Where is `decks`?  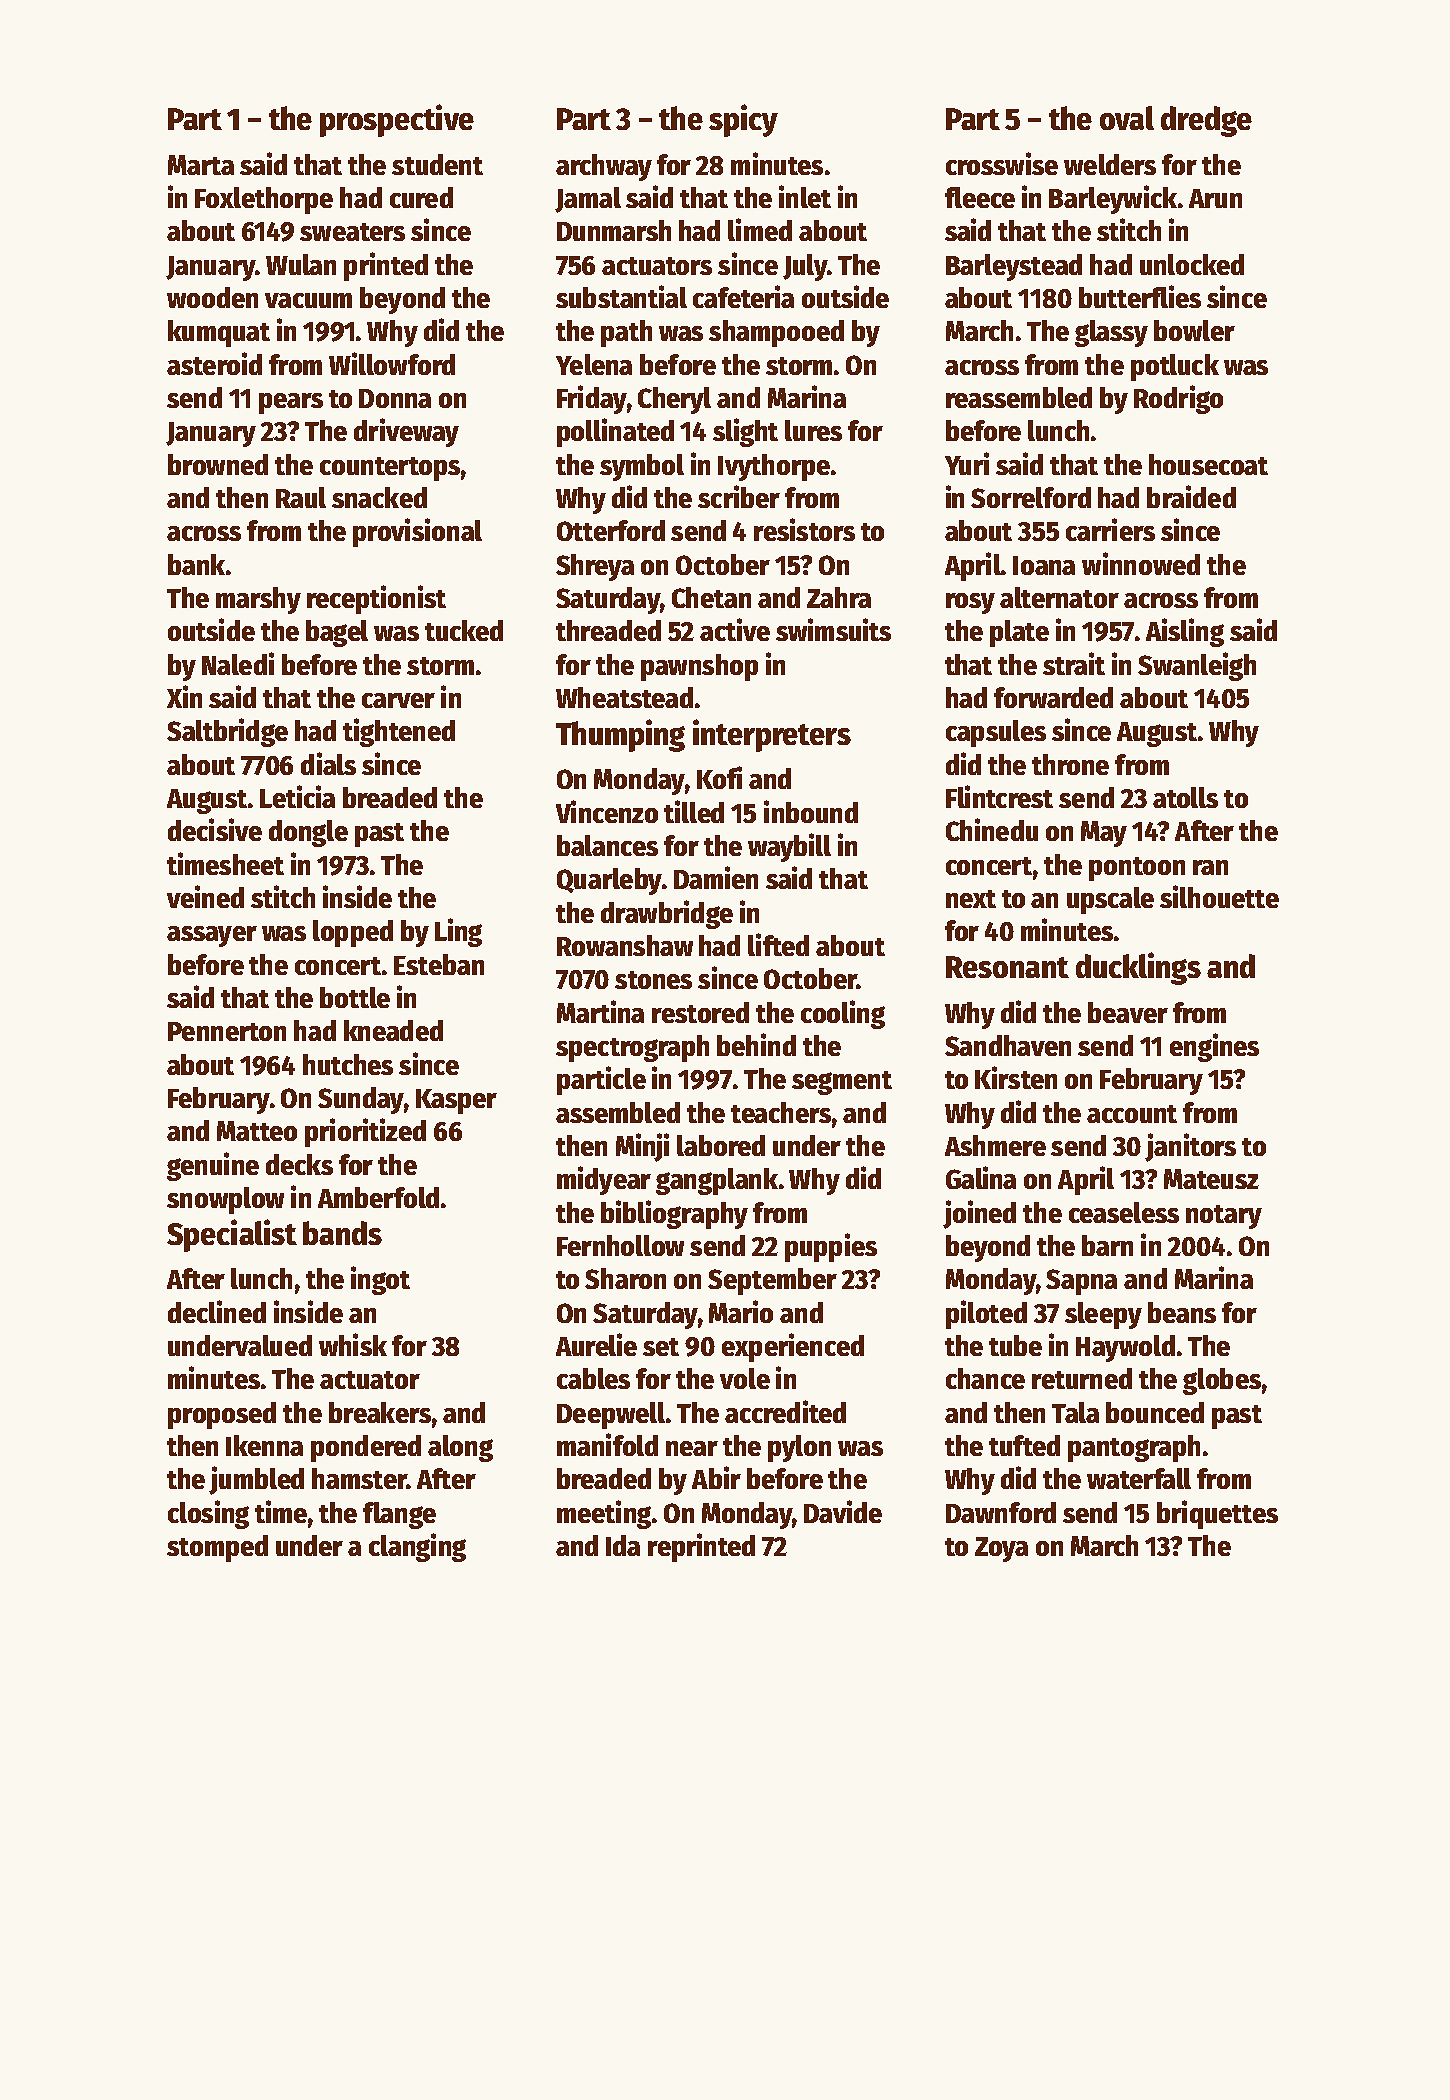 decks is located at coordinates (299, 1164).
